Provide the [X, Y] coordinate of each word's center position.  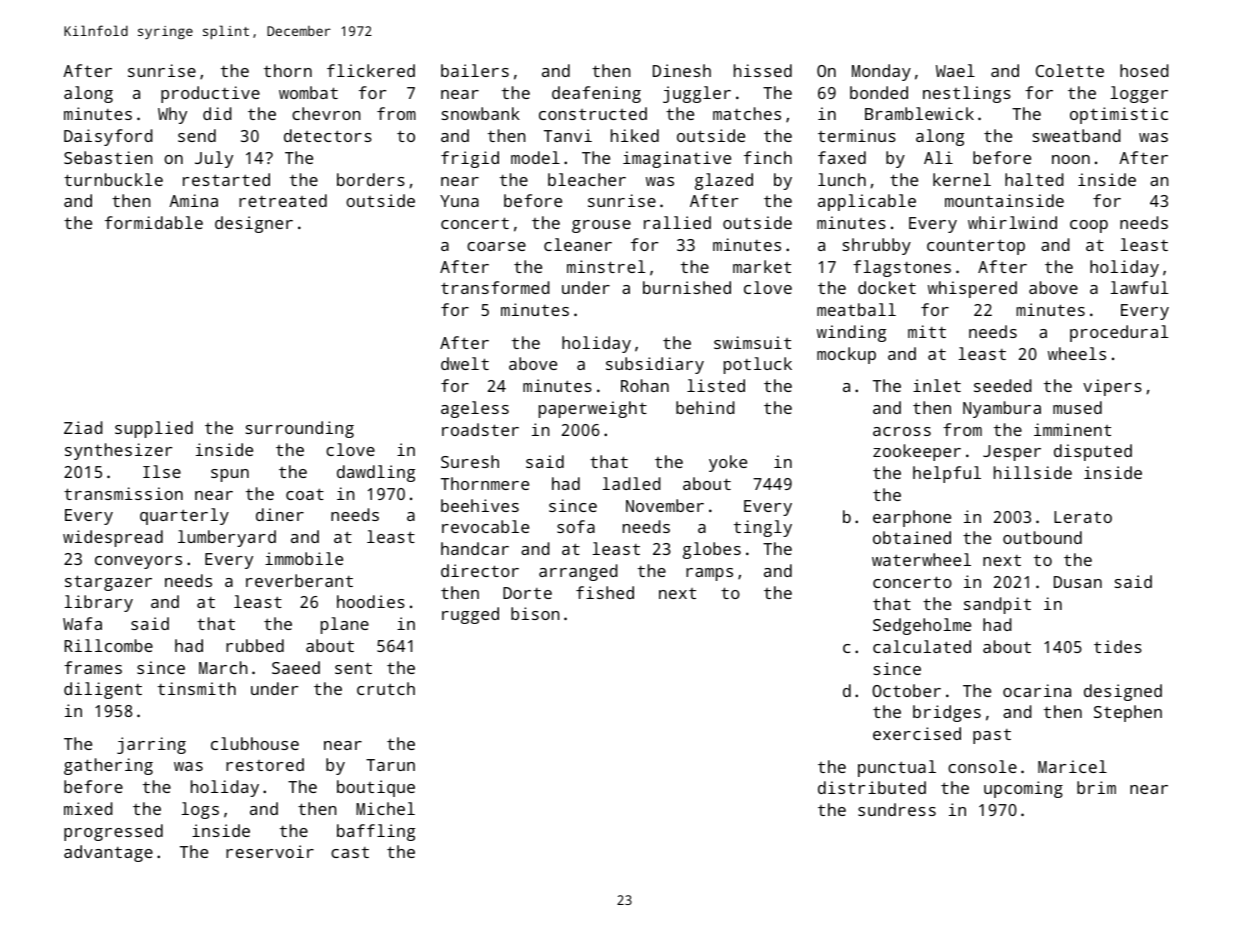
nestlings [967, 94]
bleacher [587, 179]
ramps [709, 574]
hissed [763, 70]
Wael [955, 70]
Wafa [82, 623]
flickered [371, 70]
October [906, 690]
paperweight [593, 409]
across [902, 431]
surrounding [300, 429]
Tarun [390, 765]
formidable [154, 222]
